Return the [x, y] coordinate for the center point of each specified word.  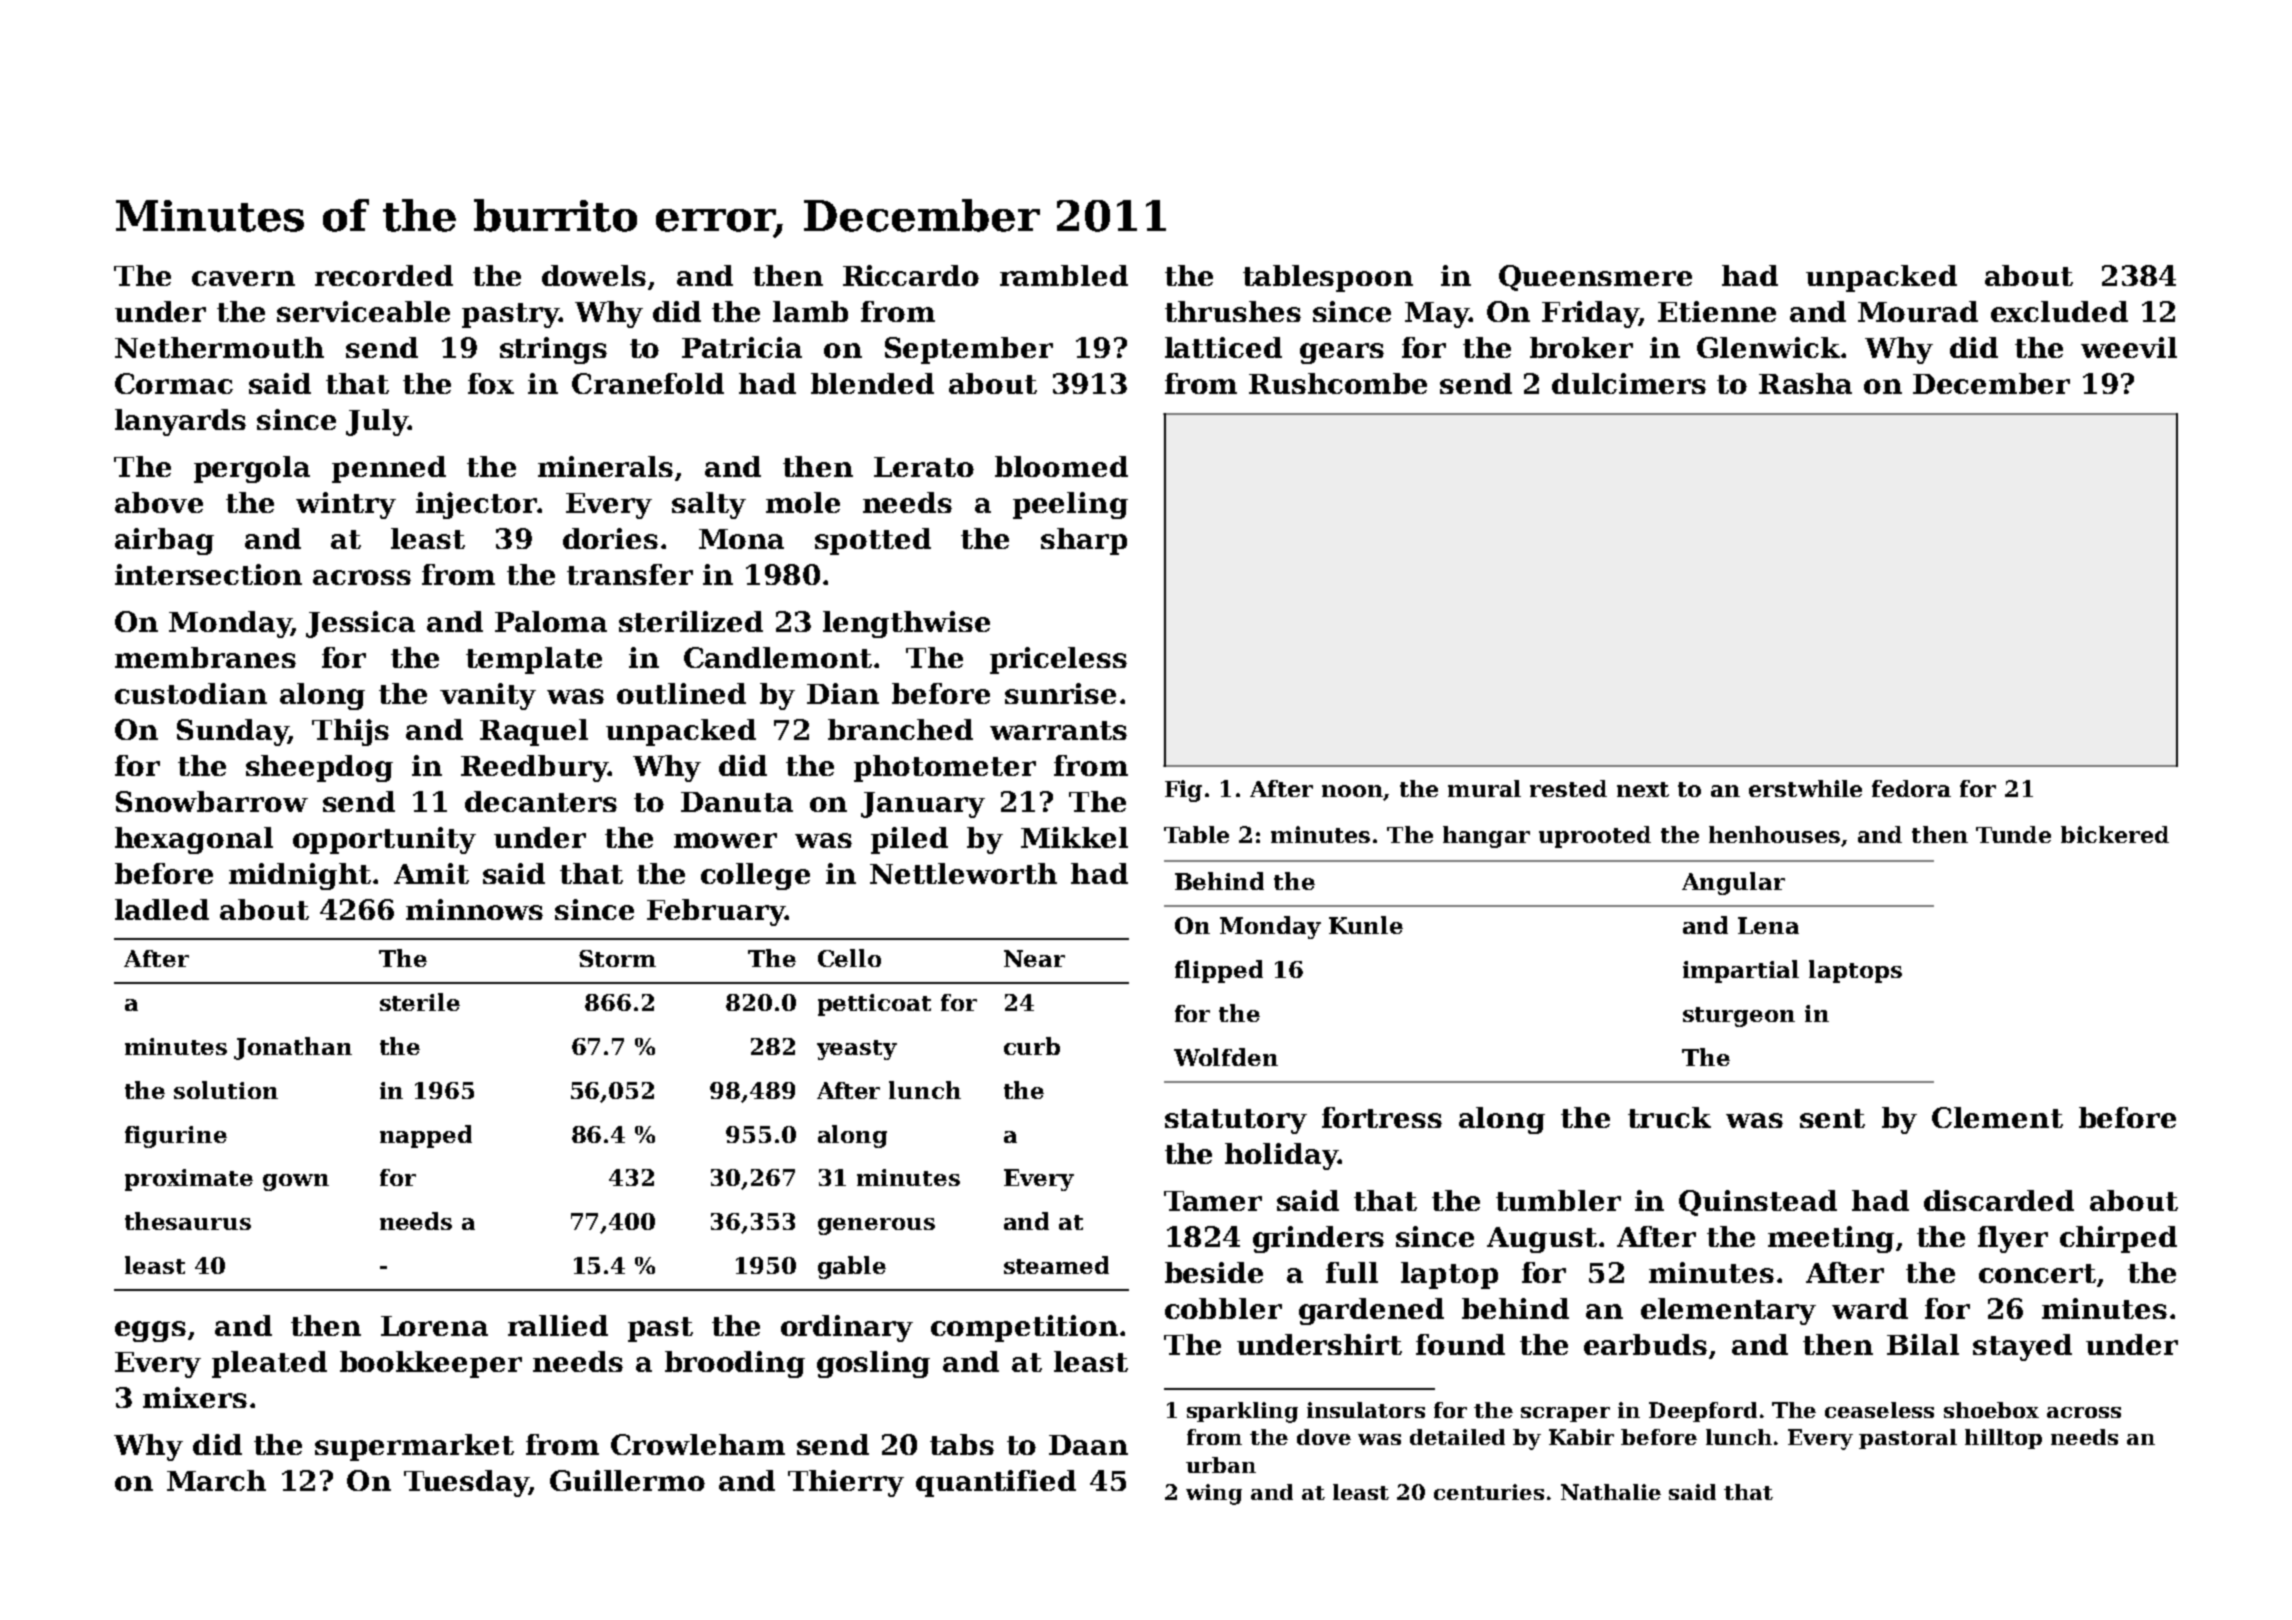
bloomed [1061, 466]
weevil [2129, 347]
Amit [431, 873]
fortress [1382, 1117]
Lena [1768, 925]
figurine [176, 1137]
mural [1484, 788]
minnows [474, 909]
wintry [346, 505]
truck [1669, 1117]
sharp [1084, 541]
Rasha [1805, 383]
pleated [269, 1364]
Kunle [1366, 925]
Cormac [174, 383]
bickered [2115, 834]
